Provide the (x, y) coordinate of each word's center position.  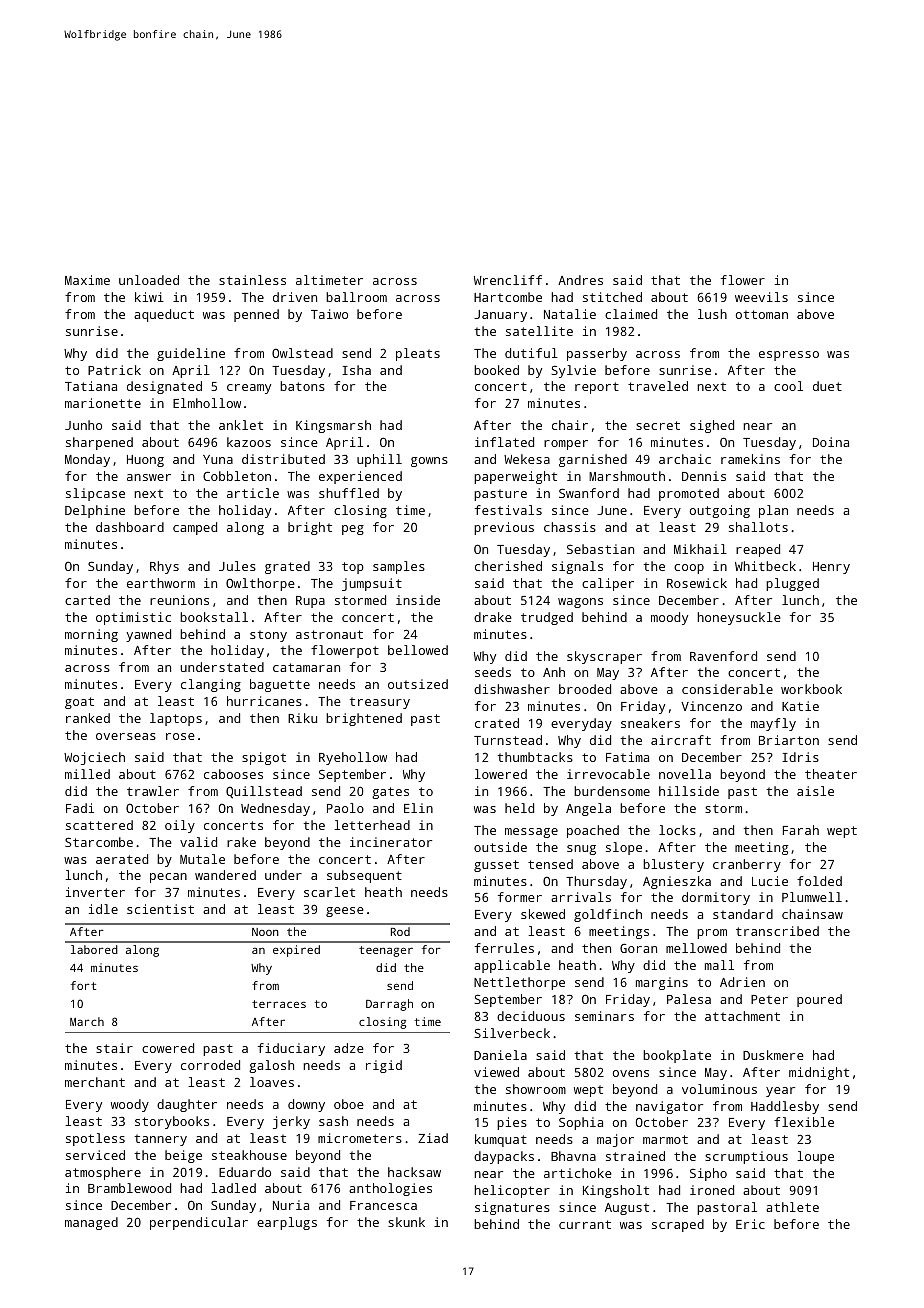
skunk (406, 1222)
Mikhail (700, 549)
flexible (804, 1122)
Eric (750, 1224)
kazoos (249, 442)
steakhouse (249, 1155)
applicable (512, 966)
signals (577, 567)
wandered (225, 875)
